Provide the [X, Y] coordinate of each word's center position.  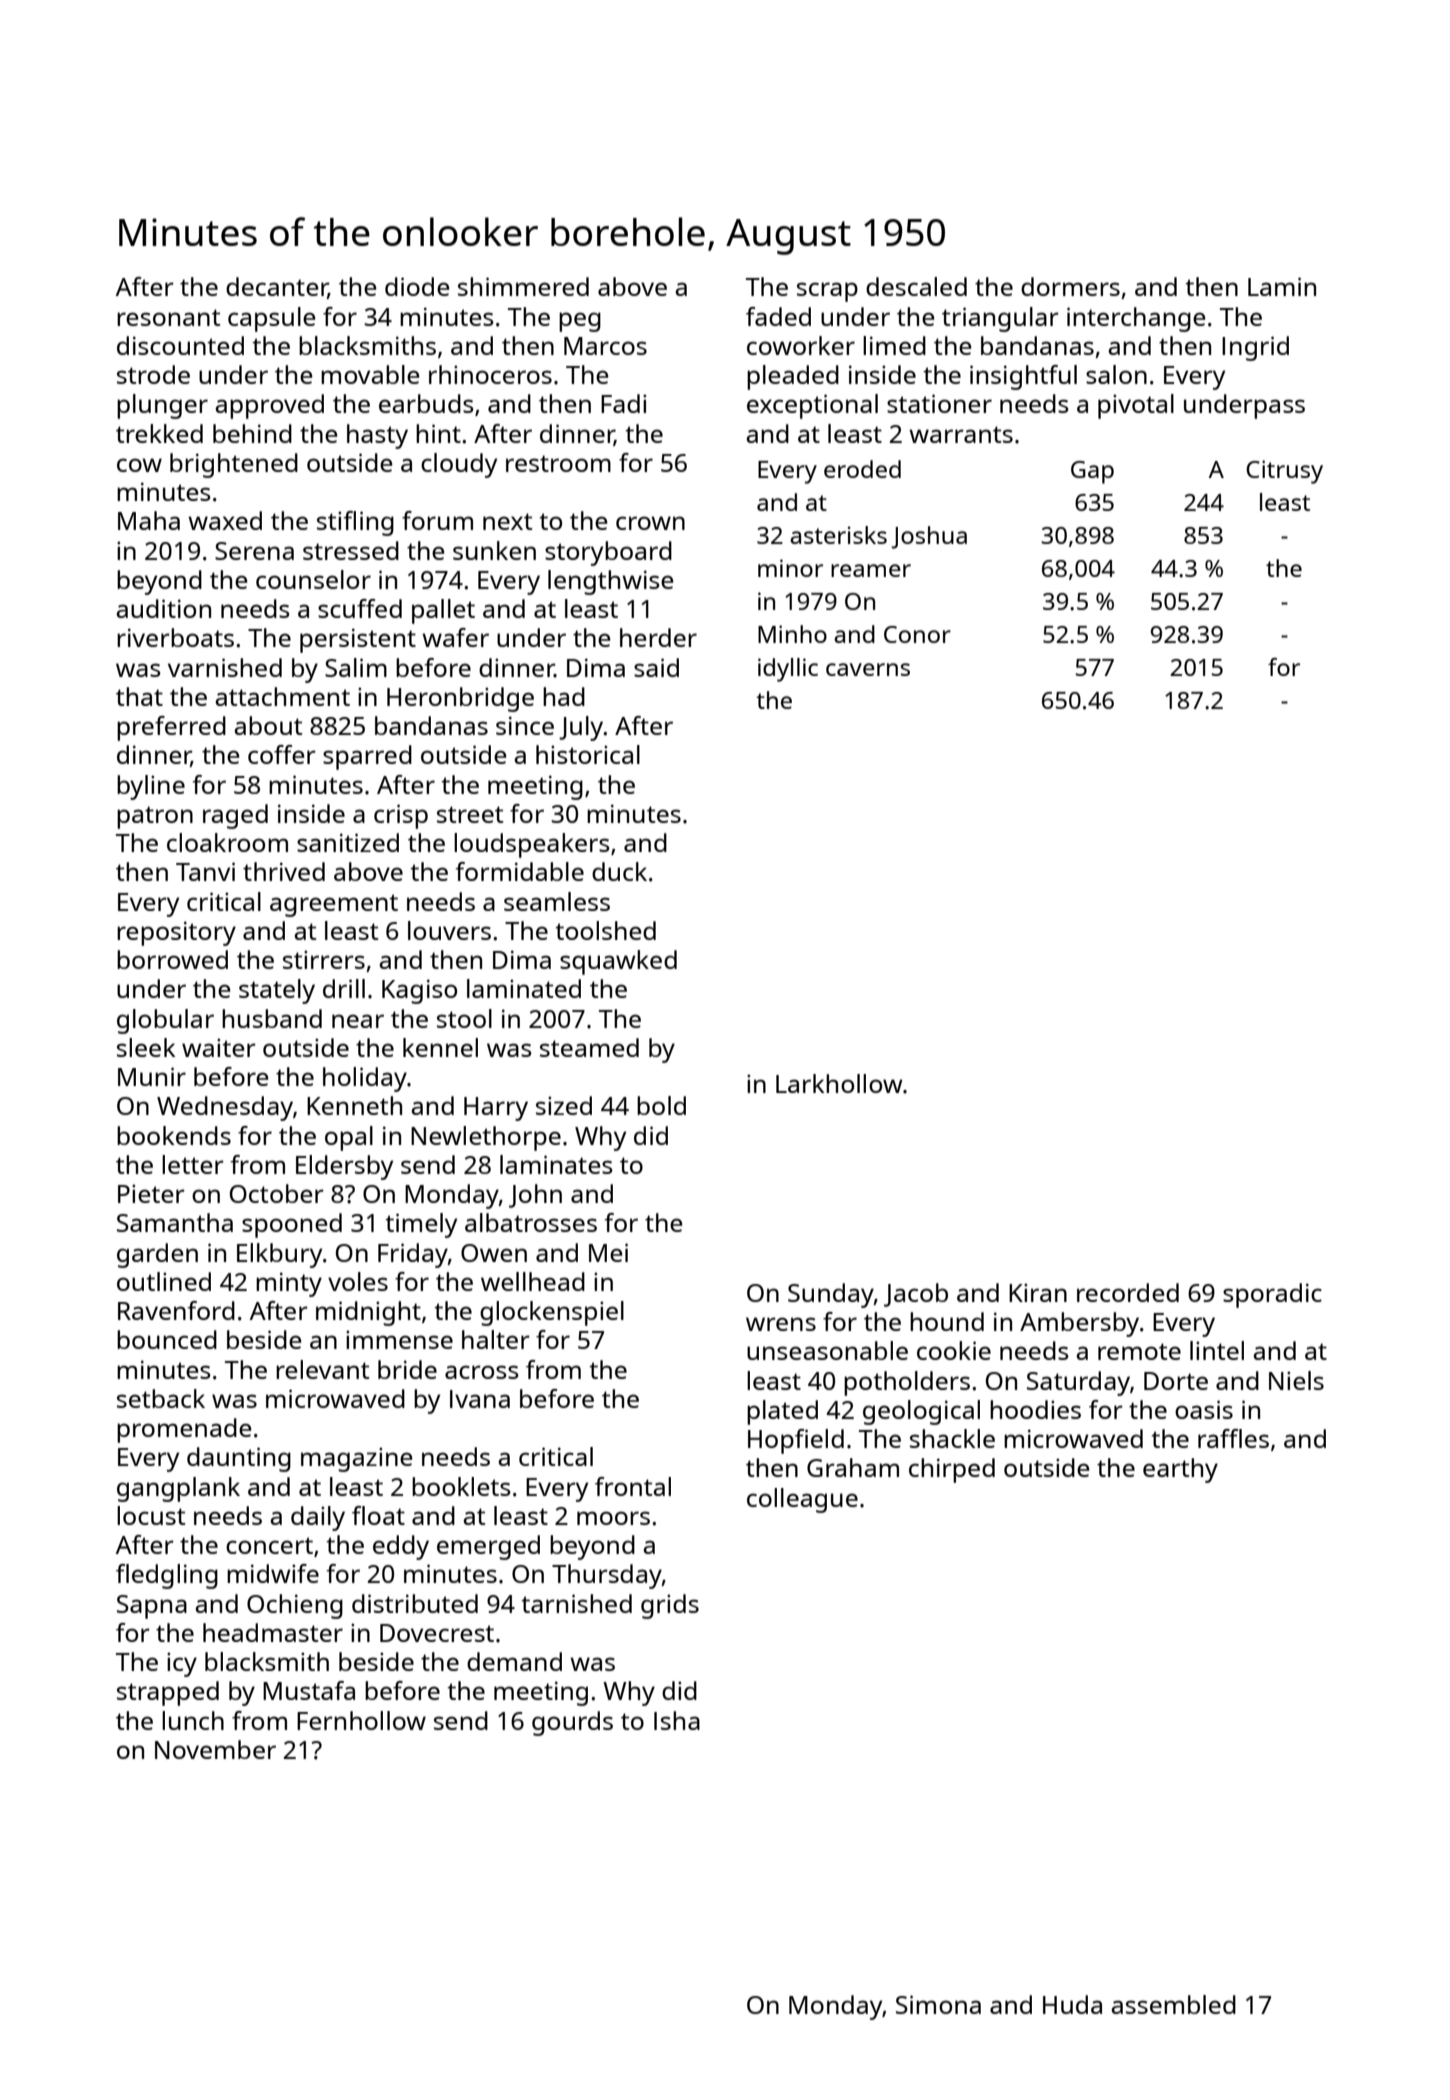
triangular [1000, 319]
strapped [168, 1693]
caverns [868, 669]
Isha [677, 1720]
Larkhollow [839, 1083]
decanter [277, 288]
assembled [1173, 2004]
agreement [334, 905]
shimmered [523, 286]
